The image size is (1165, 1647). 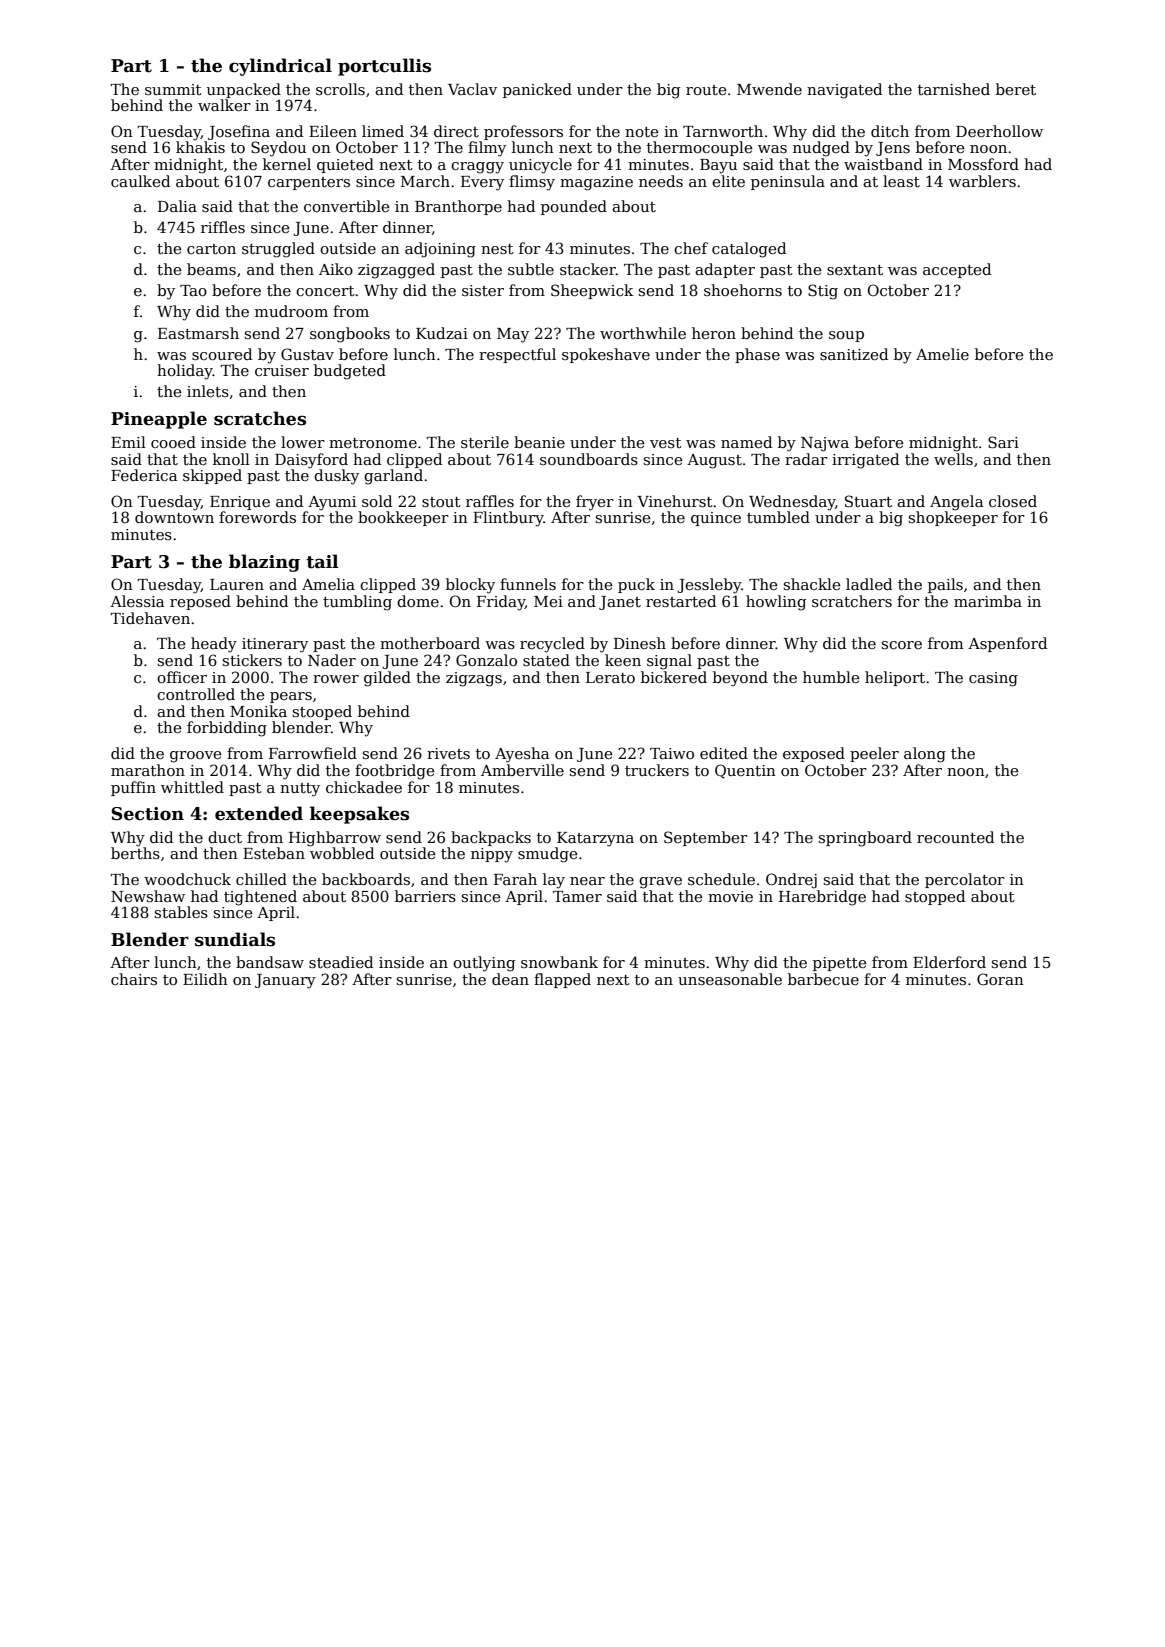 I want to click on Tao, so click(x=193, y=290).
